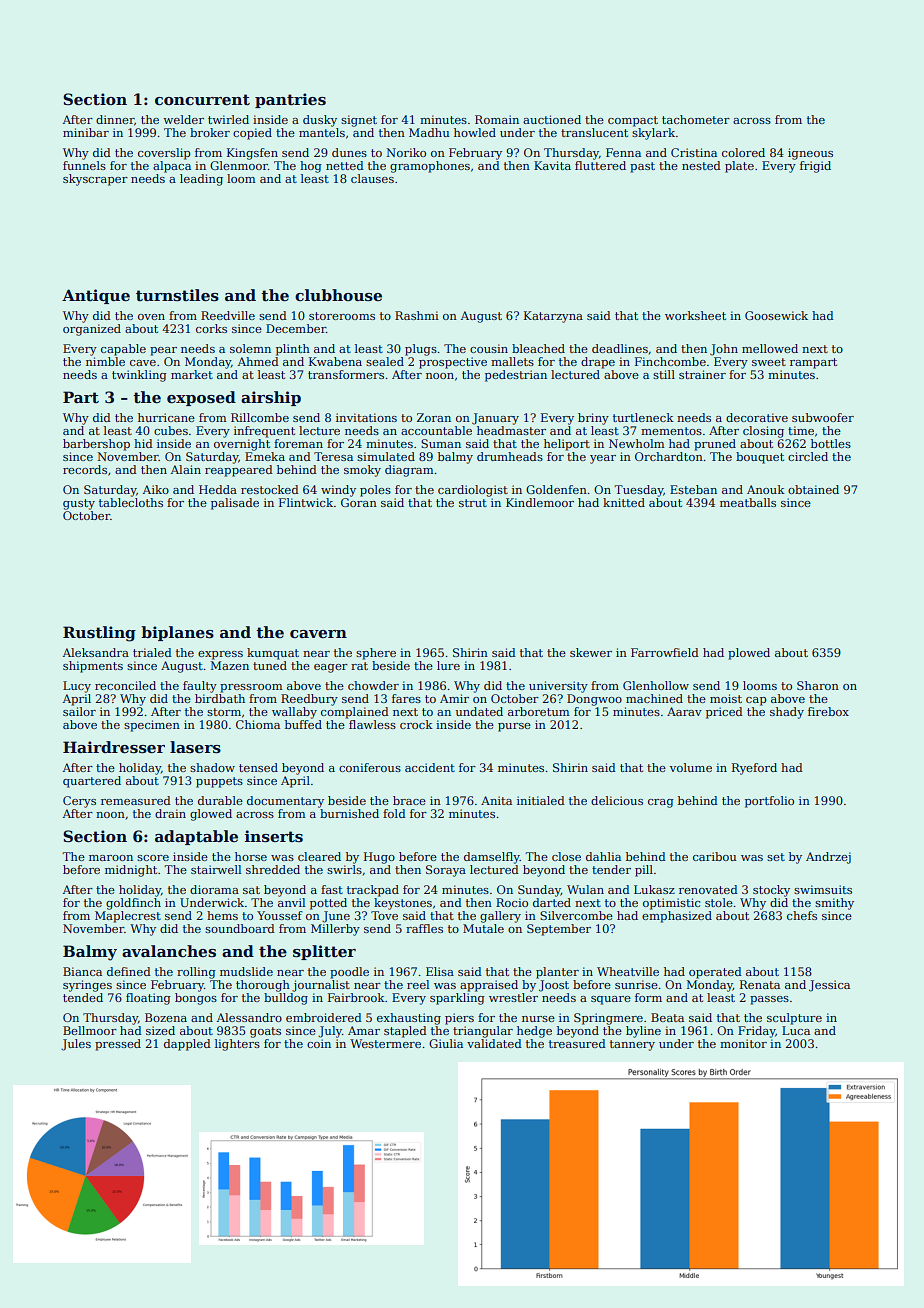 This screenshot has height=1308, width=924. Describe the element at coordinates (489, 348) in the screenshot. I see `cousin` at that location.
